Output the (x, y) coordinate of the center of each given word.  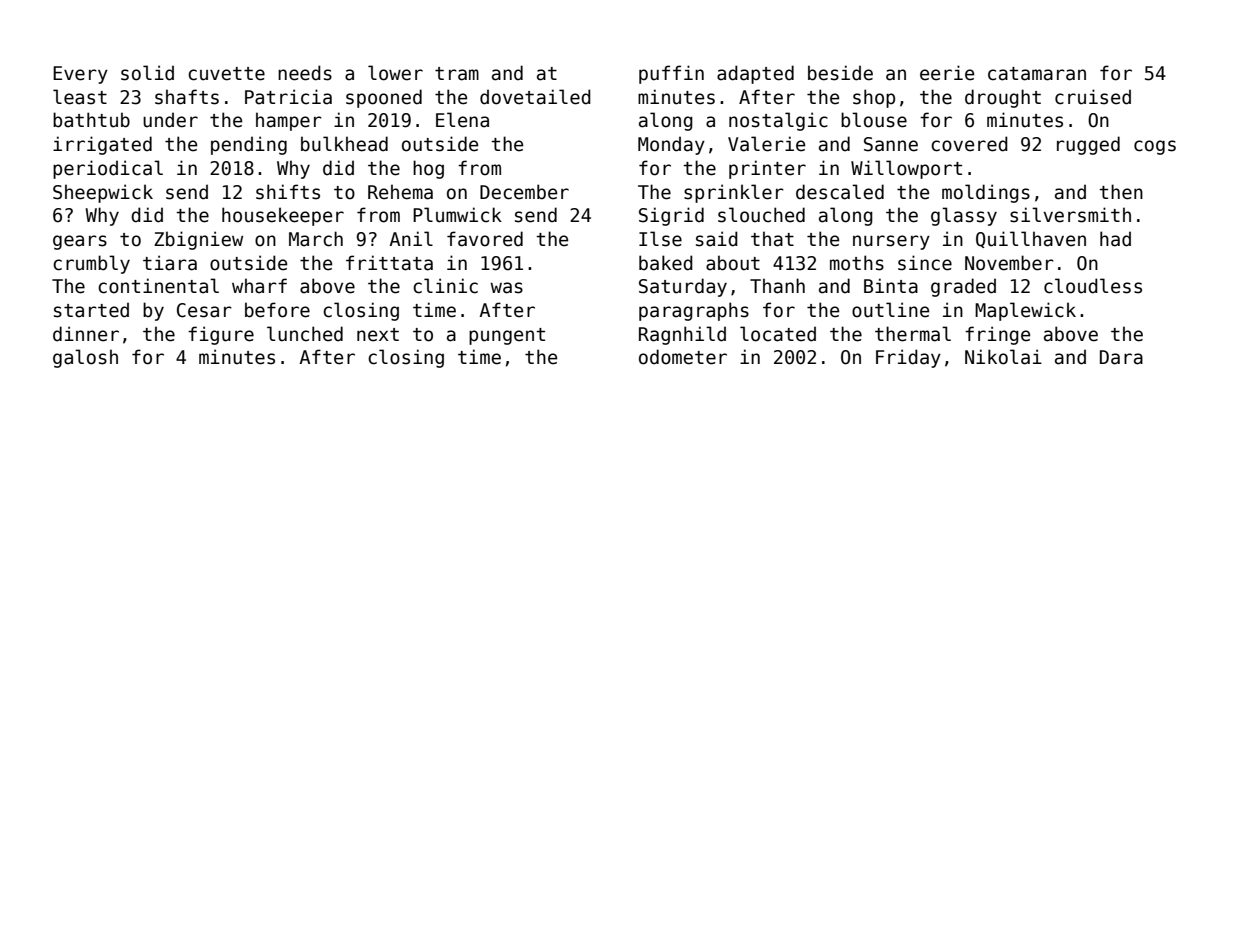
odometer (683, 357)
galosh (85, 358)
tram (457, 74)
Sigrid (671, 216)
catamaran (1037, 74)
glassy (964, 216)
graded (963, 287)
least (80, 97)
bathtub (91, 120)
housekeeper (283, 216)
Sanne (891, 144)
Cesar (204, 310)
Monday (671, 145)
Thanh (777, 286)
